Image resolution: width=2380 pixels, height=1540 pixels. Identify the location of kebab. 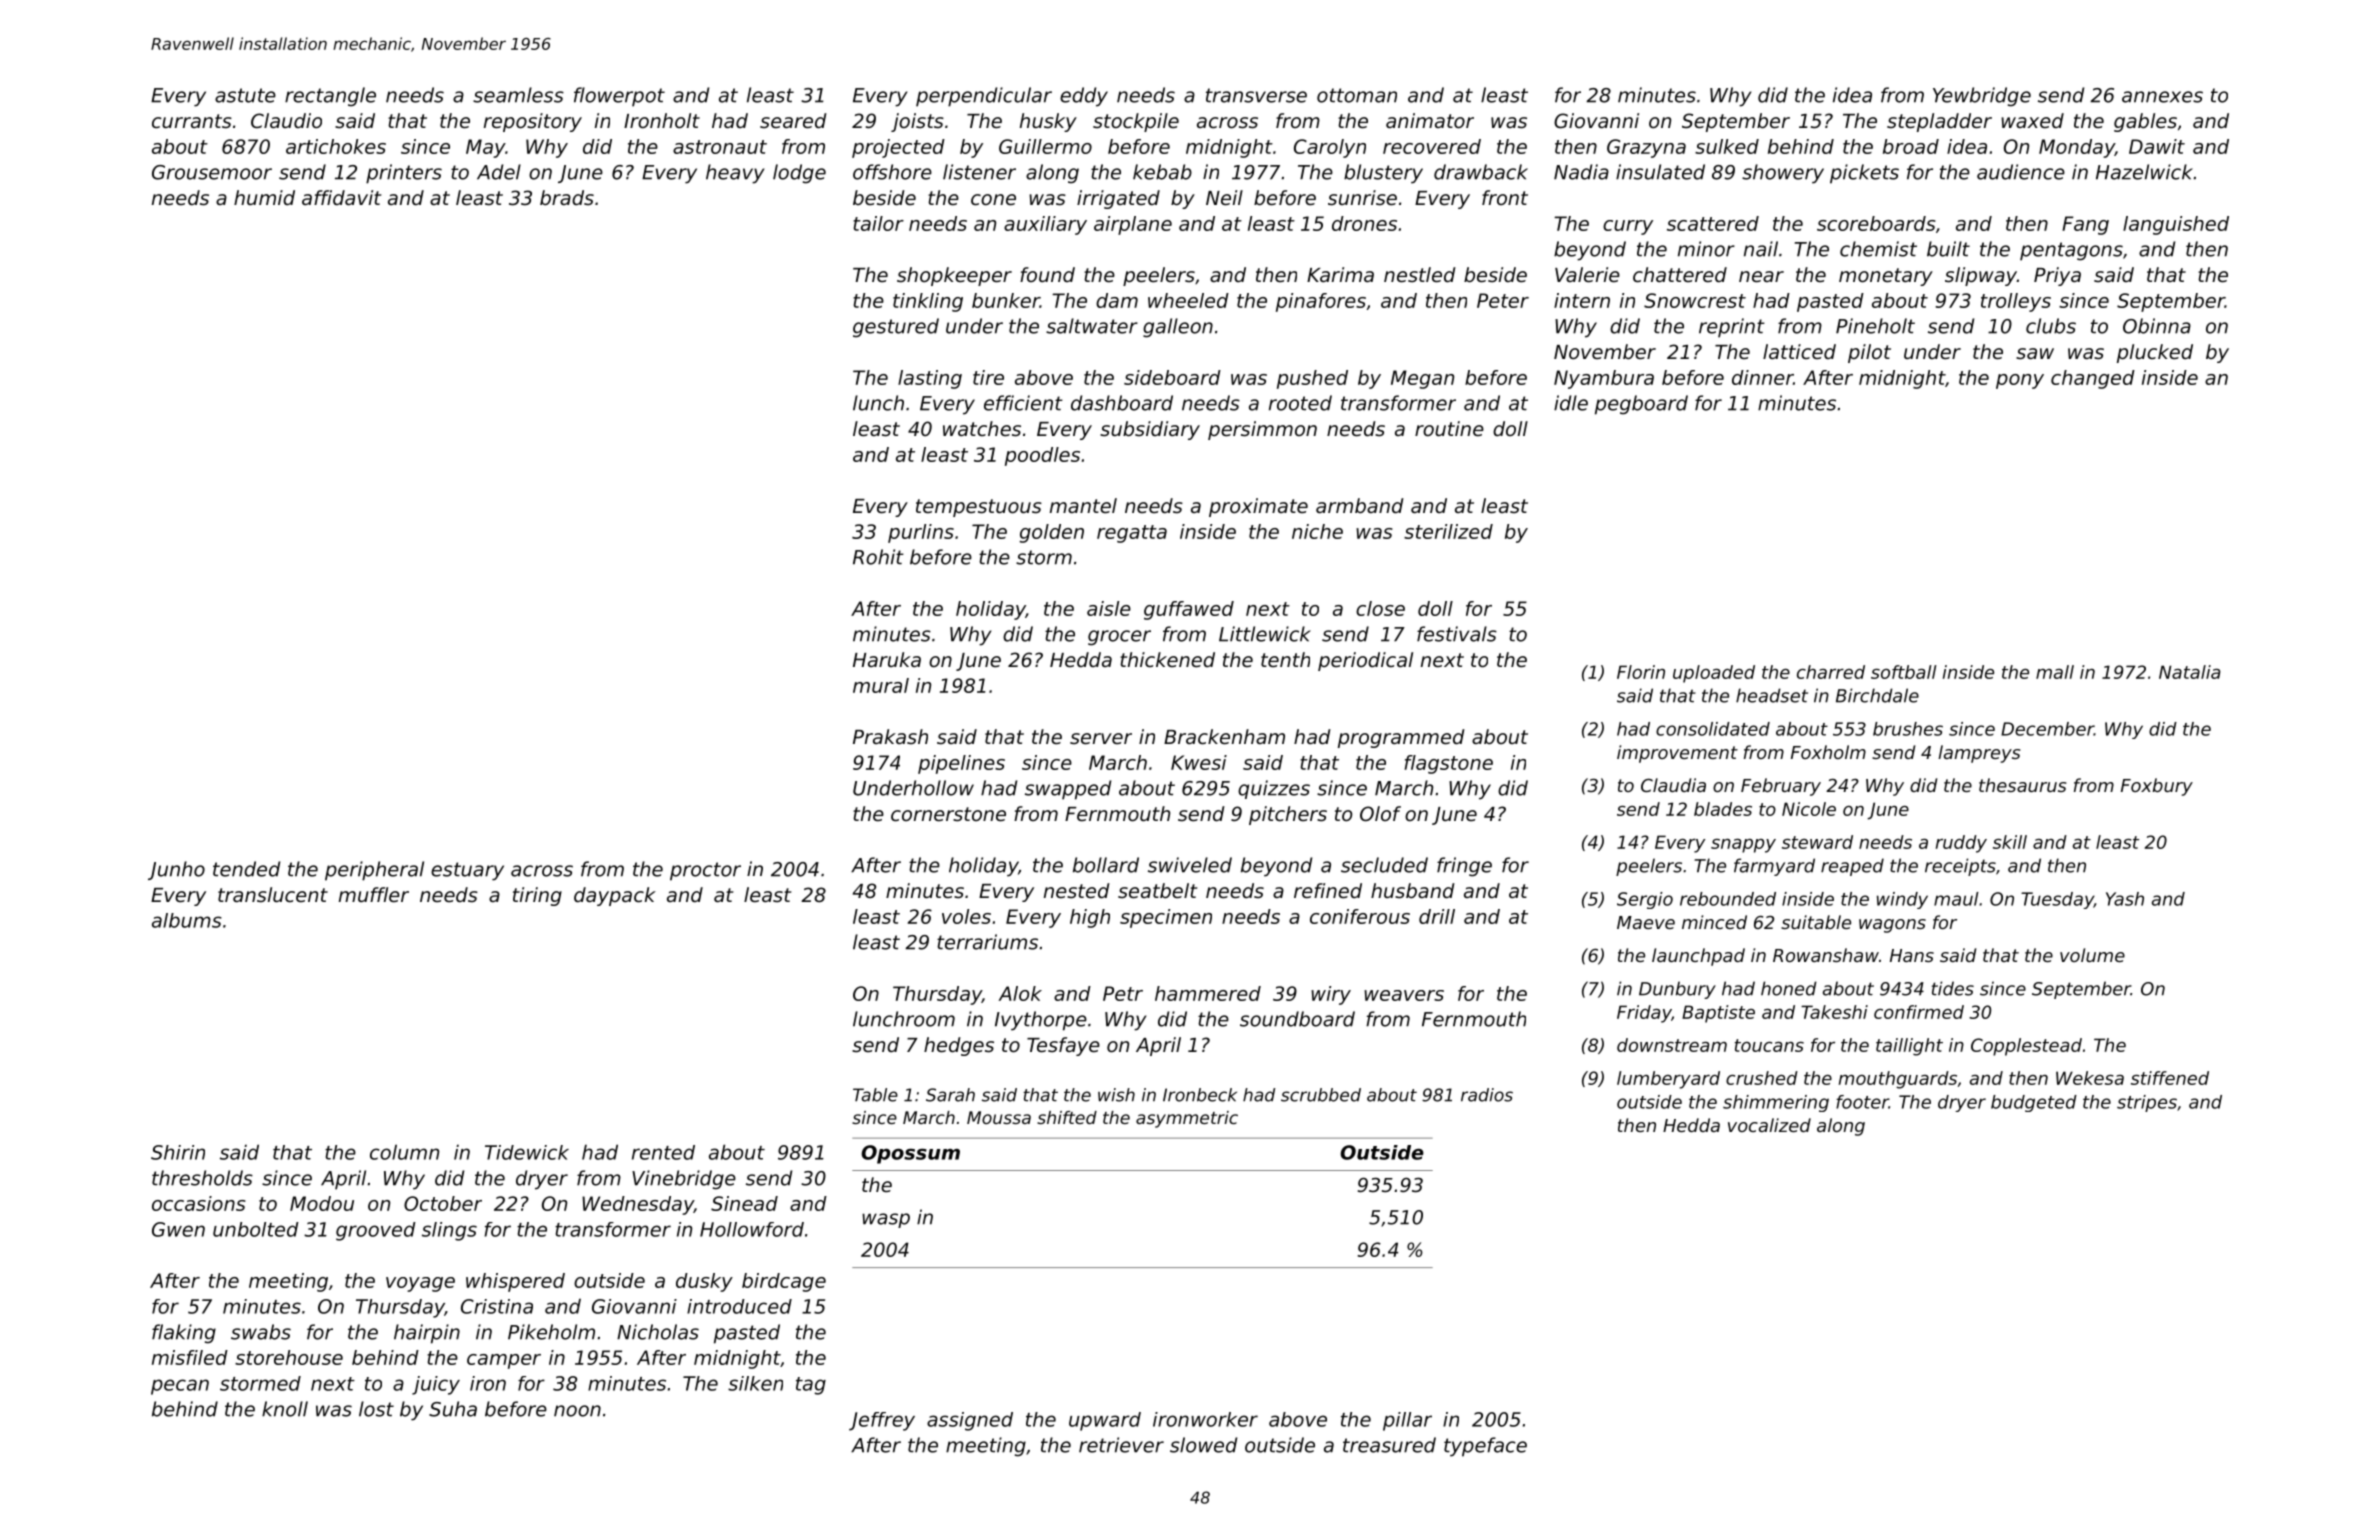
(1162, 172).
